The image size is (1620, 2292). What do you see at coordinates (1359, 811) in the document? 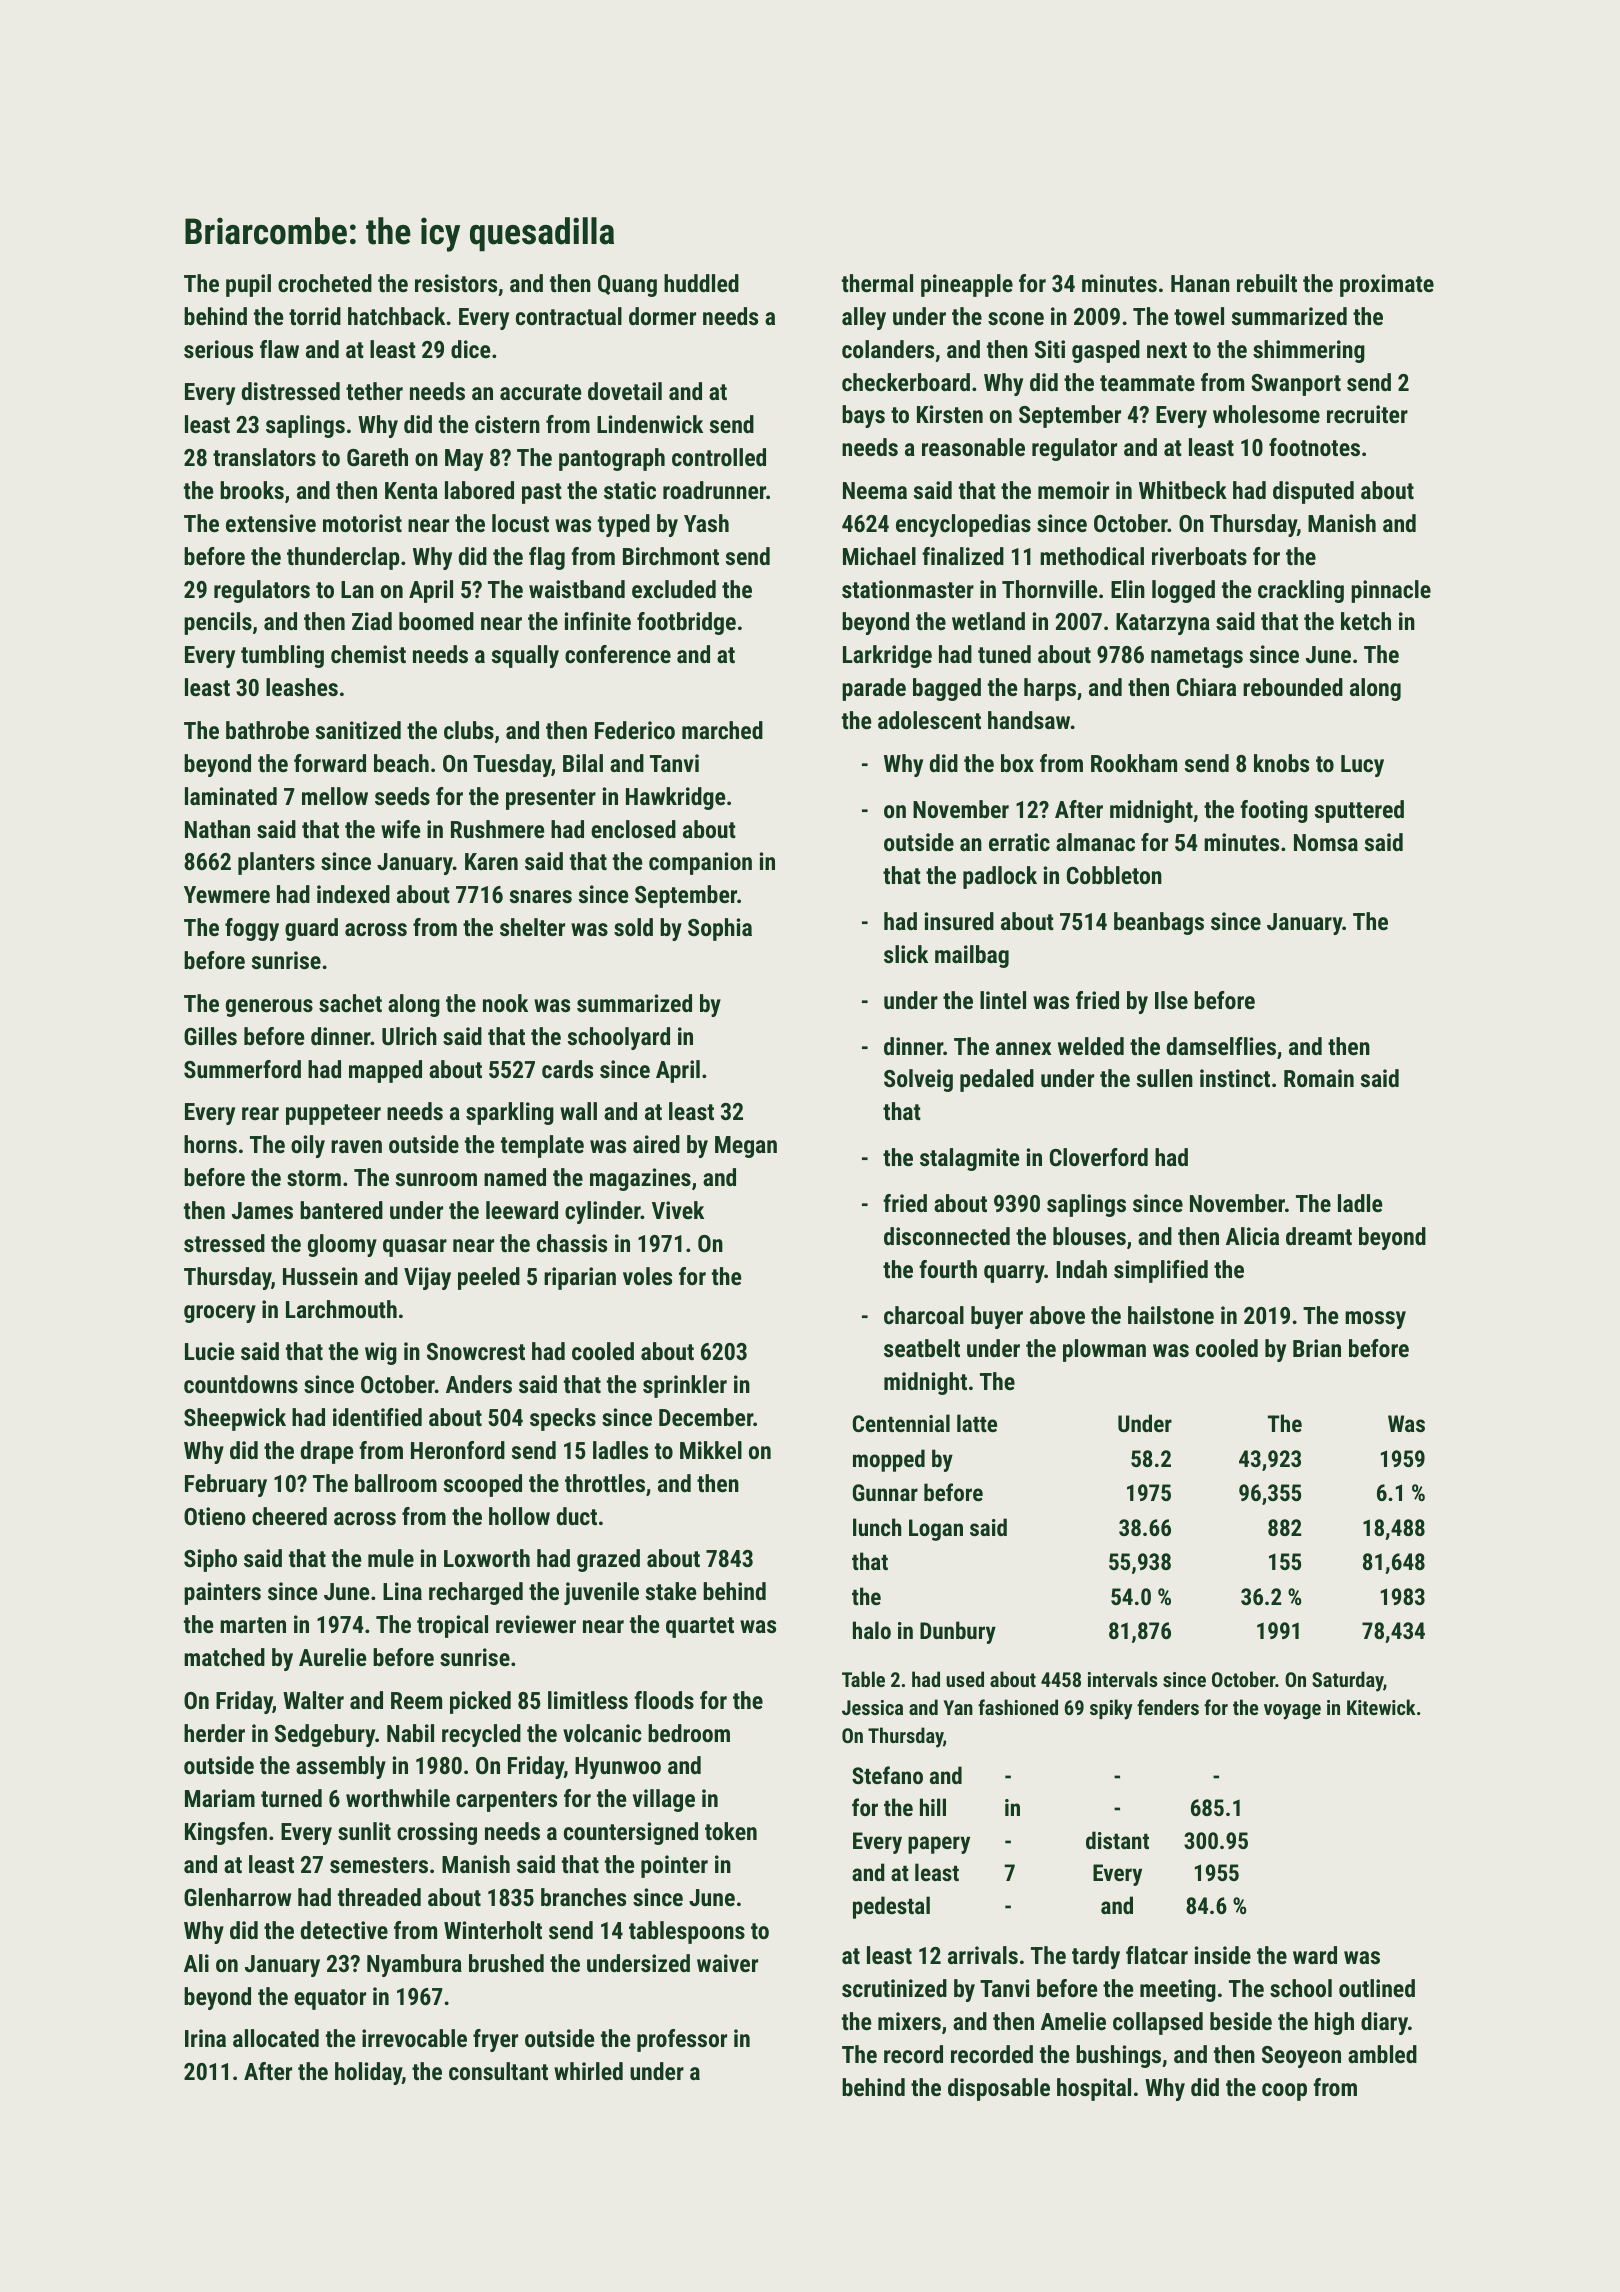
I see `sputtered` at bounding box center [1359, 811].
